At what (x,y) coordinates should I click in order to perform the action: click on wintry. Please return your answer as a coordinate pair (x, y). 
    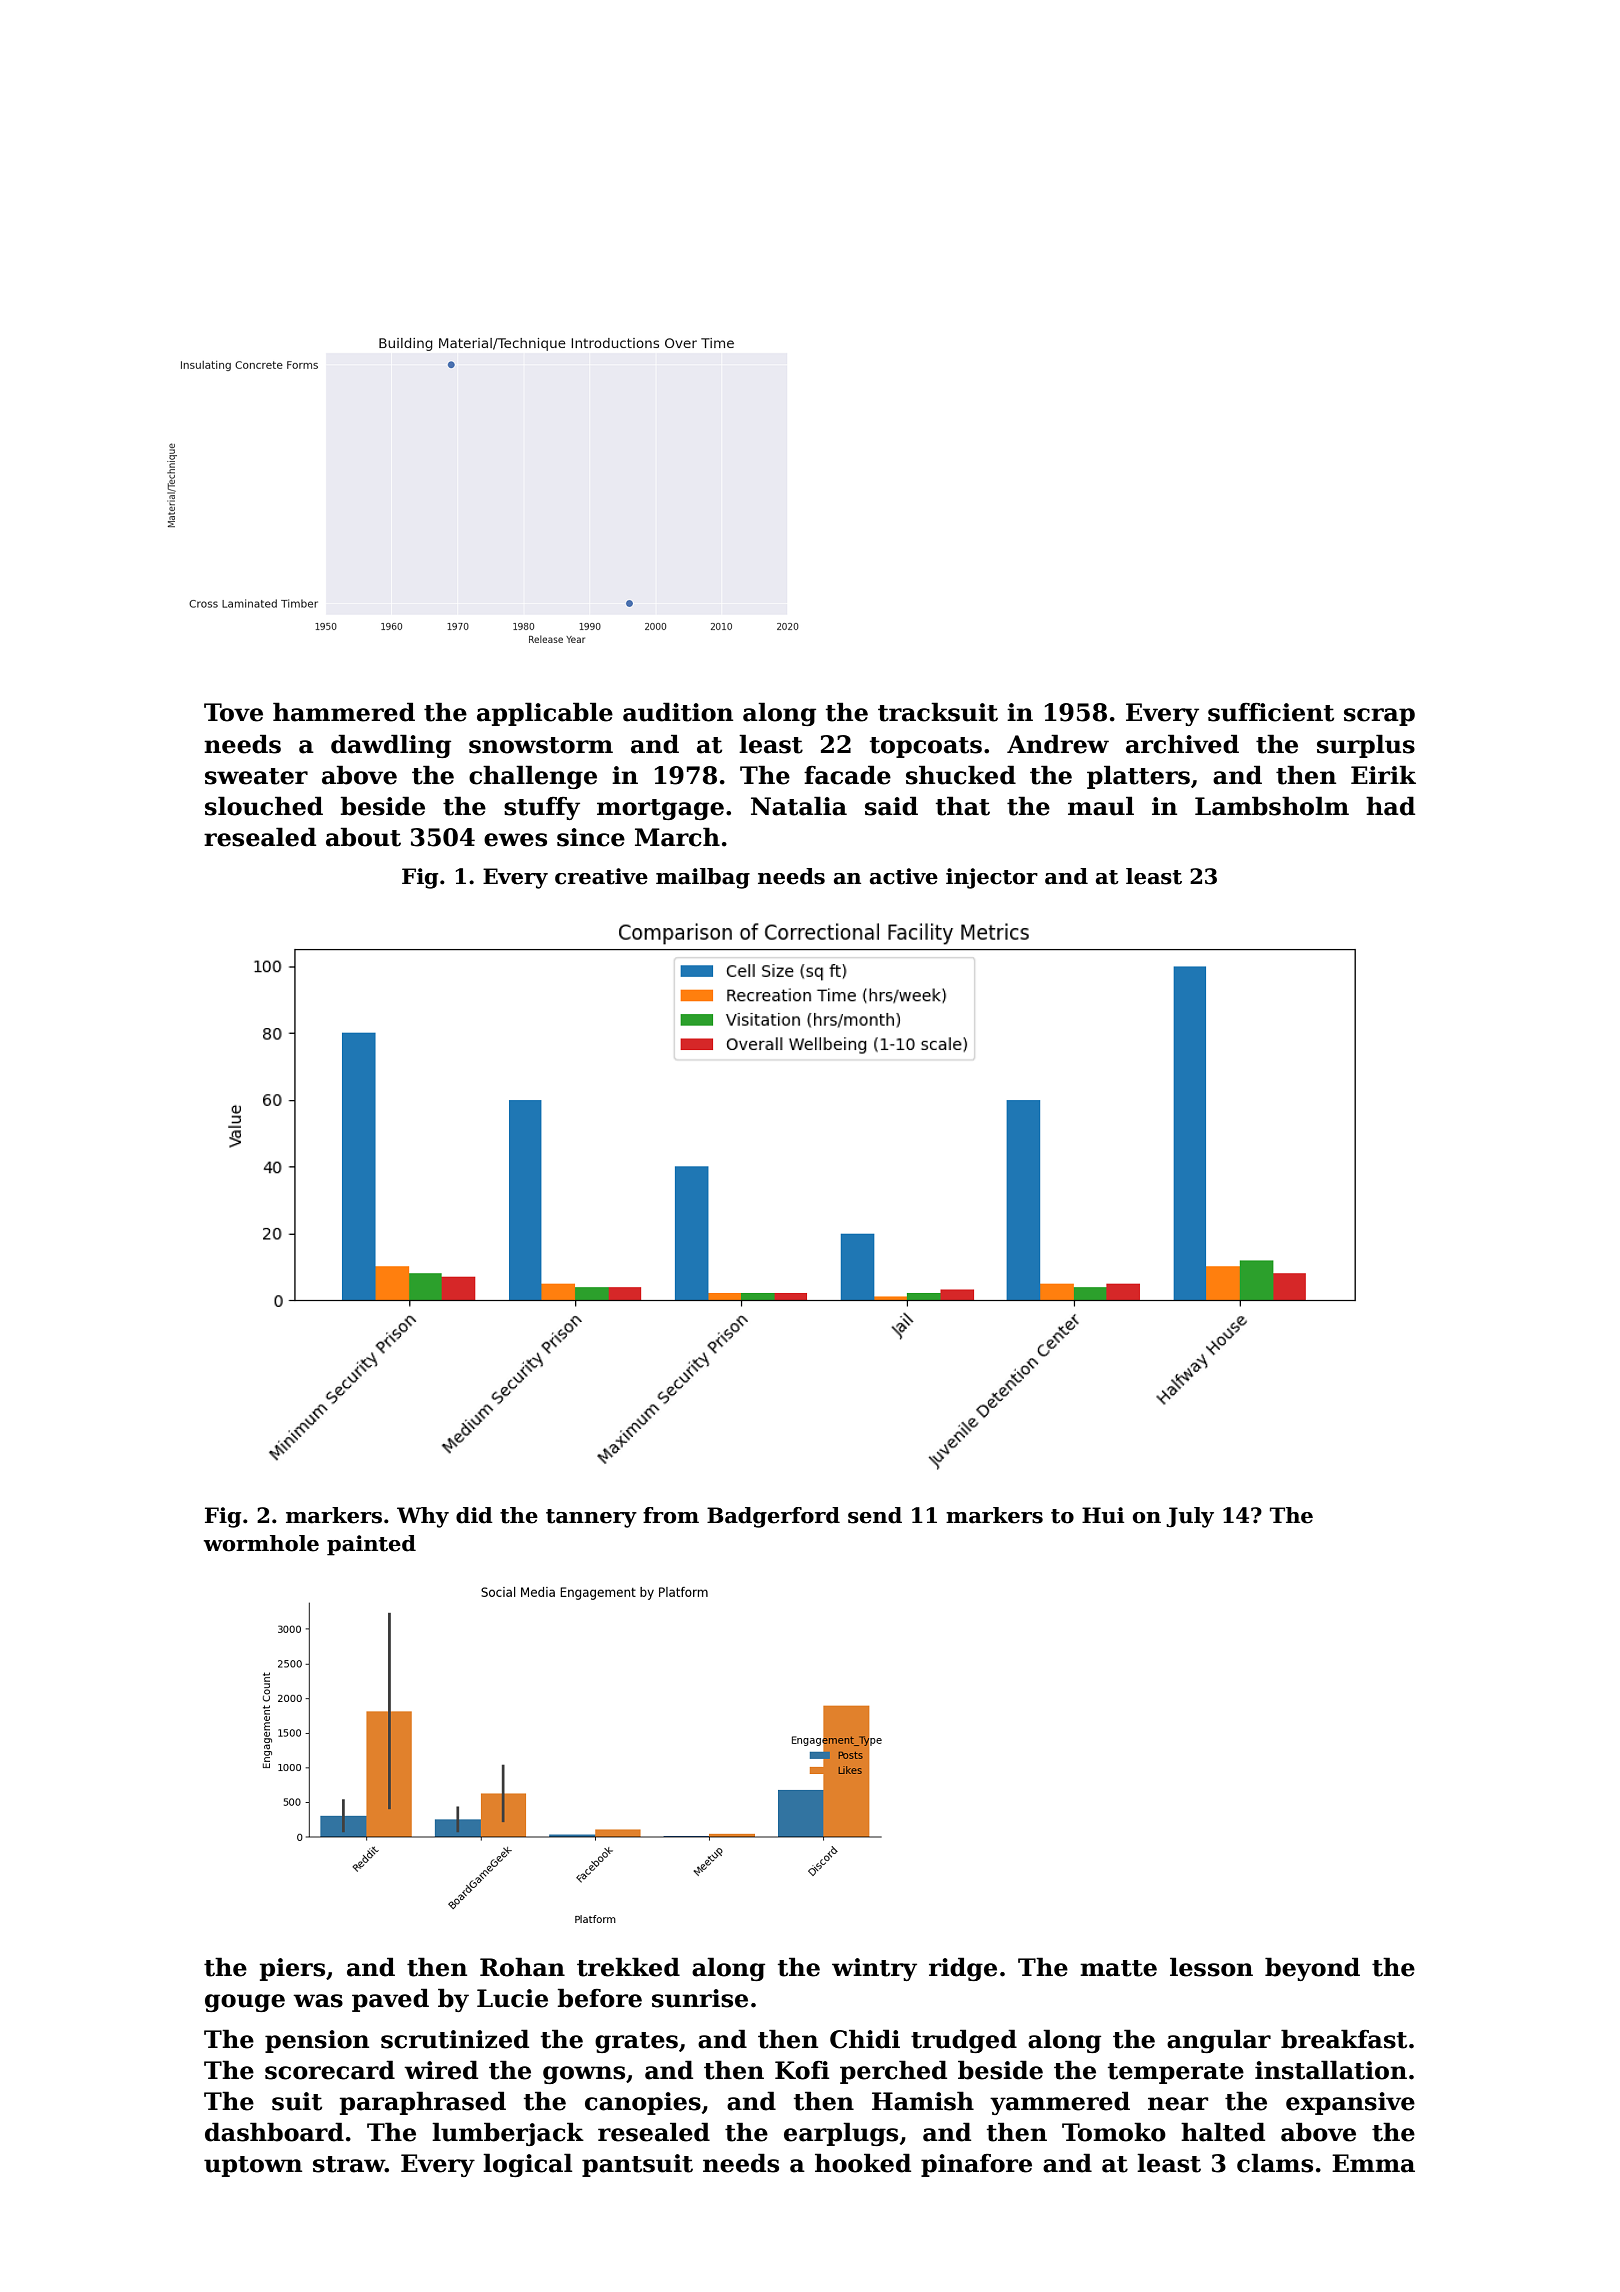
    Looking at the image, I should click on (874, 1969).
